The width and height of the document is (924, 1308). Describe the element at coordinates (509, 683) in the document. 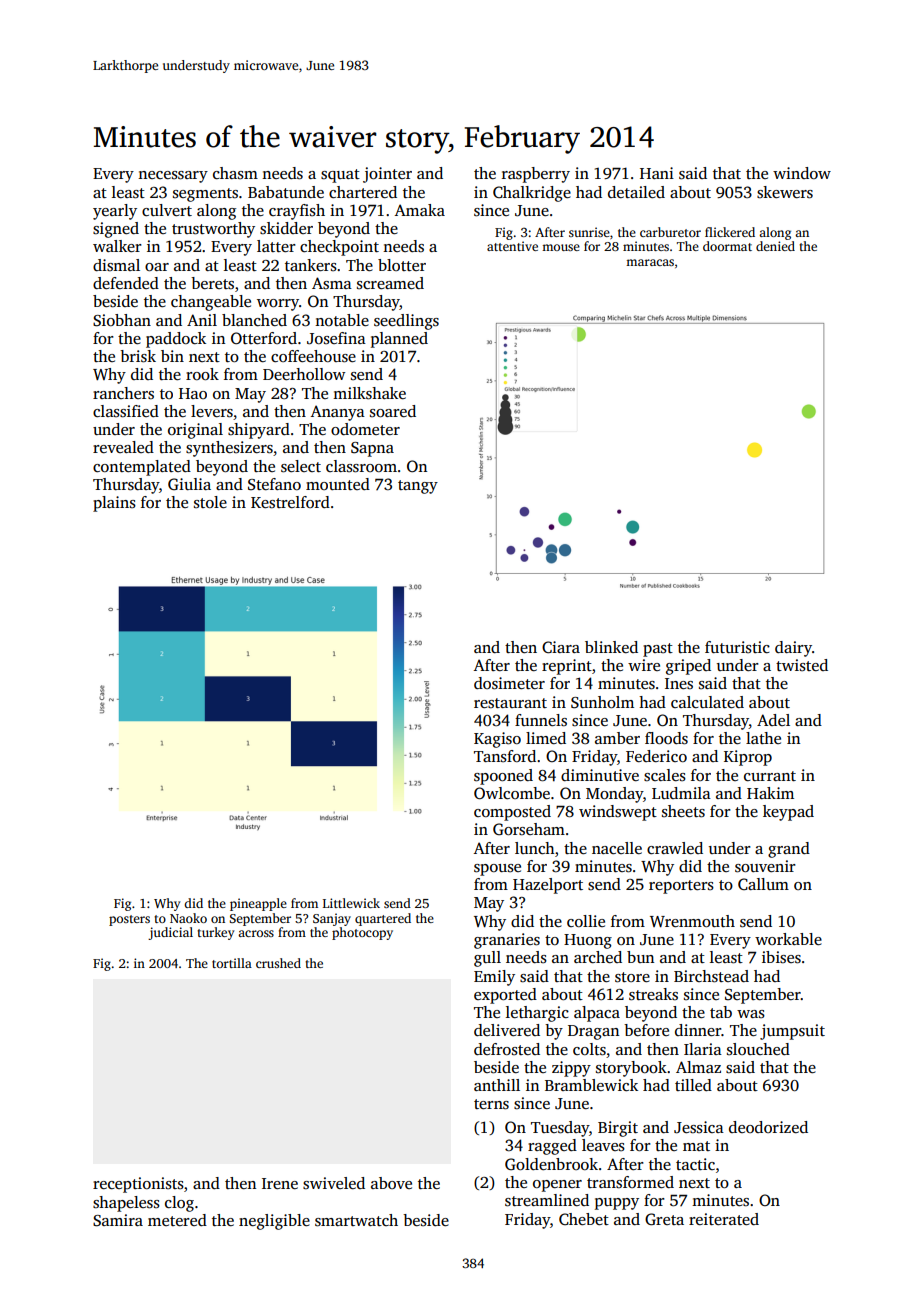

I see `dosimeter` at that location.
